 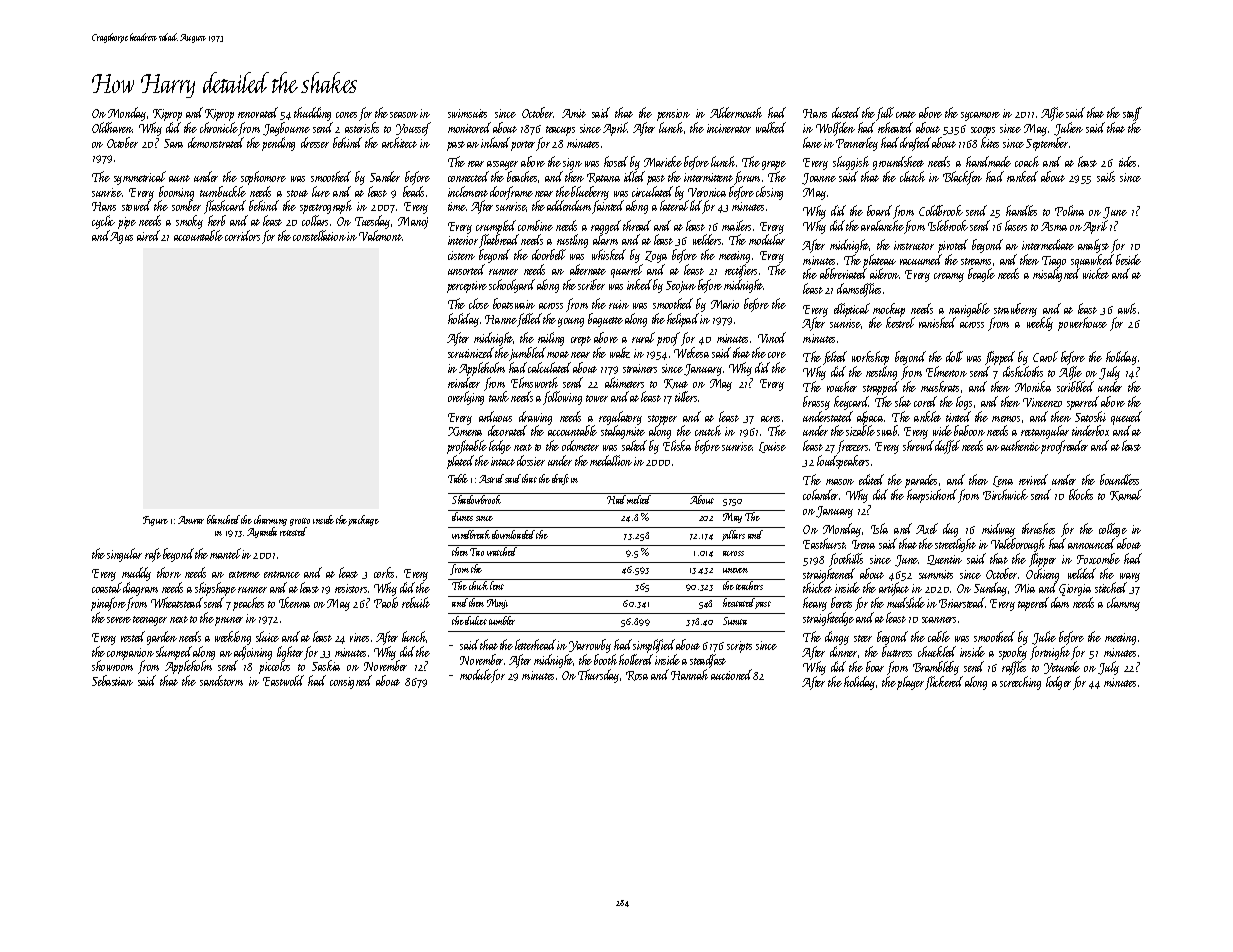 What do you see at coordinates (942, 430) in the image?
I see `wide` at bounding box center [942, 430].
